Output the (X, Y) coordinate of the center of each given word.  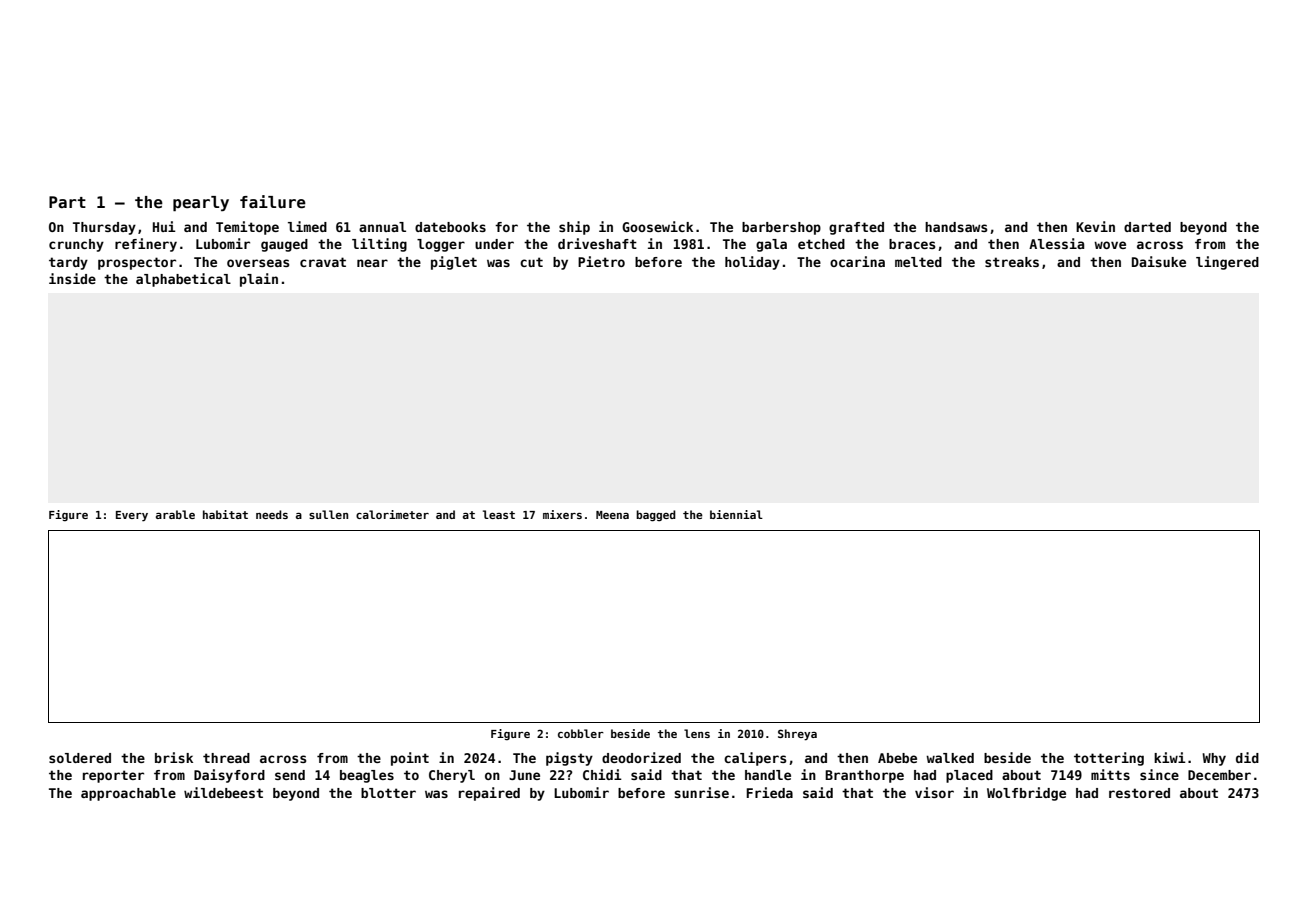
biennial (736, 514)
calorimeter (392, 514)
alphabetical (183, 280)
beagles (367, 776)
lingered (1227, 263)
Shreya (797, 735)
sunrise (701, 792)
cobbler (581, 733)
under (494, 244)
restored (1139, 793)
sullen (328, 514)
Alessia (1056, 243)
